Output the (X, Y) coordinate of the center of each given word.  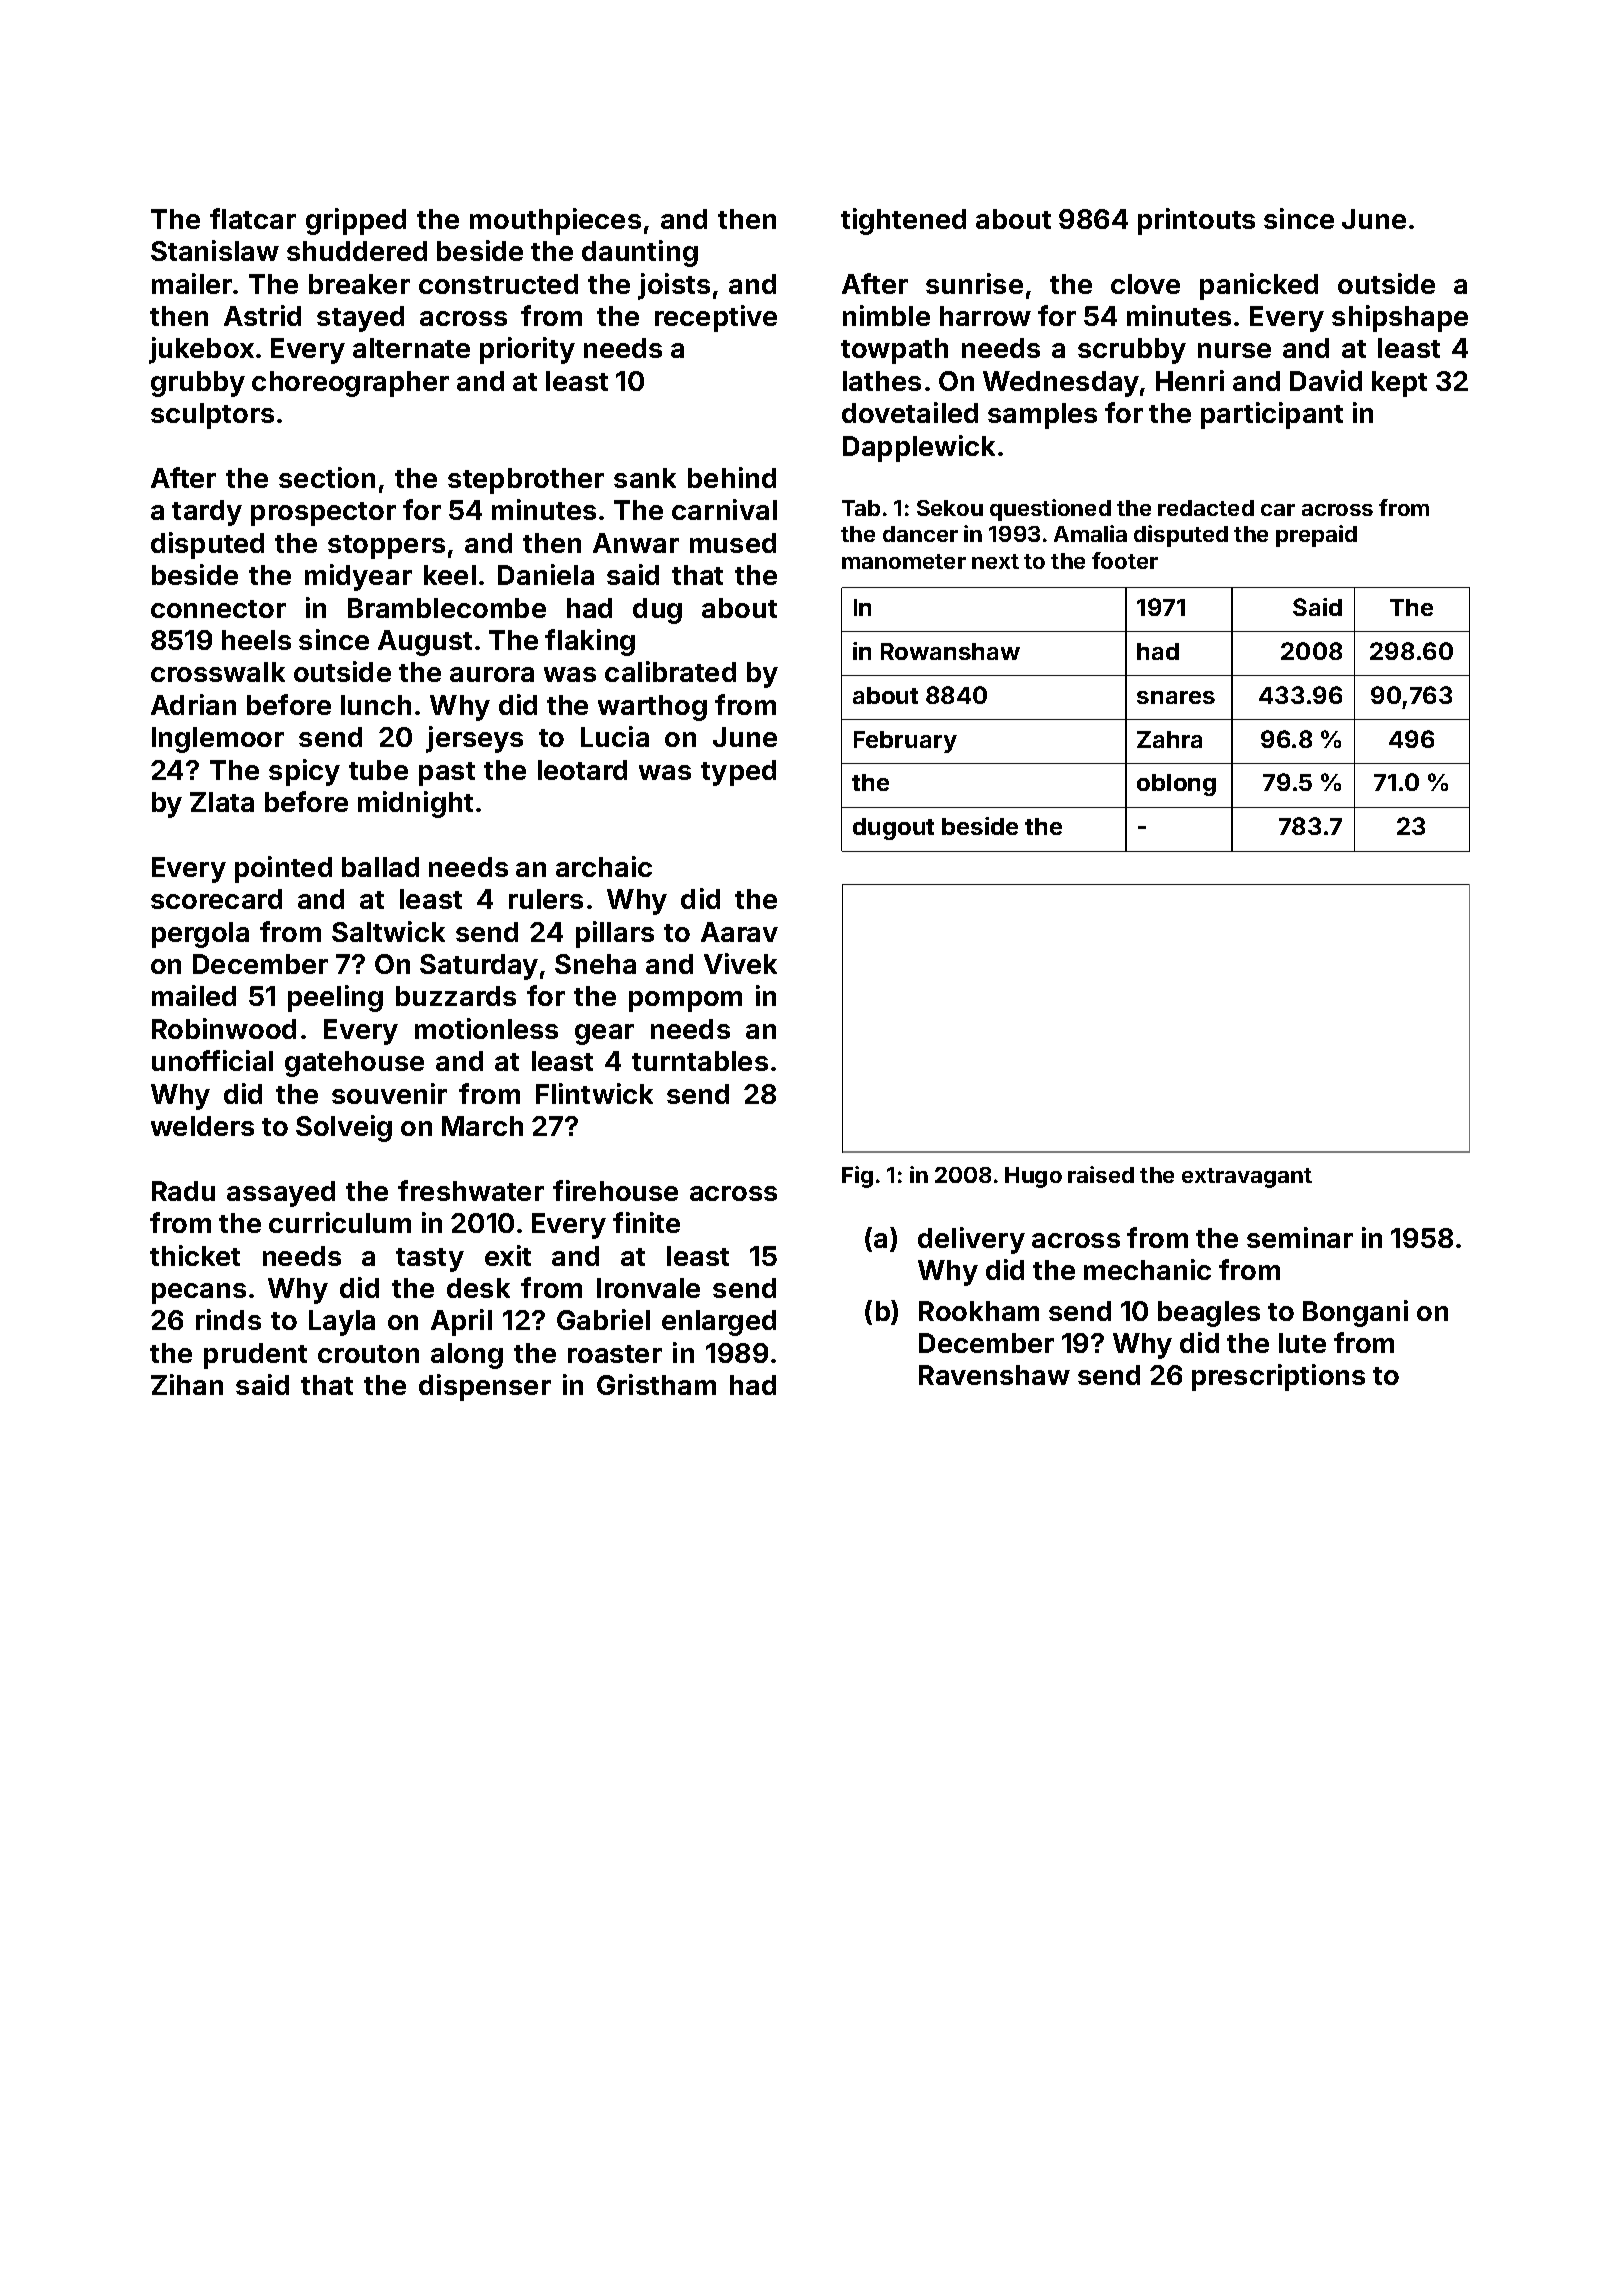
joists (674, 286)
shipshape (1400, 318)
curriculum (340, 1222)
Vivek (740, 963)
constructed (498, 284)
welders (202, 1126)
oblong (1176, 785)
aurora (492, 674)
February (905, 742)
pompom (685, 1001)
